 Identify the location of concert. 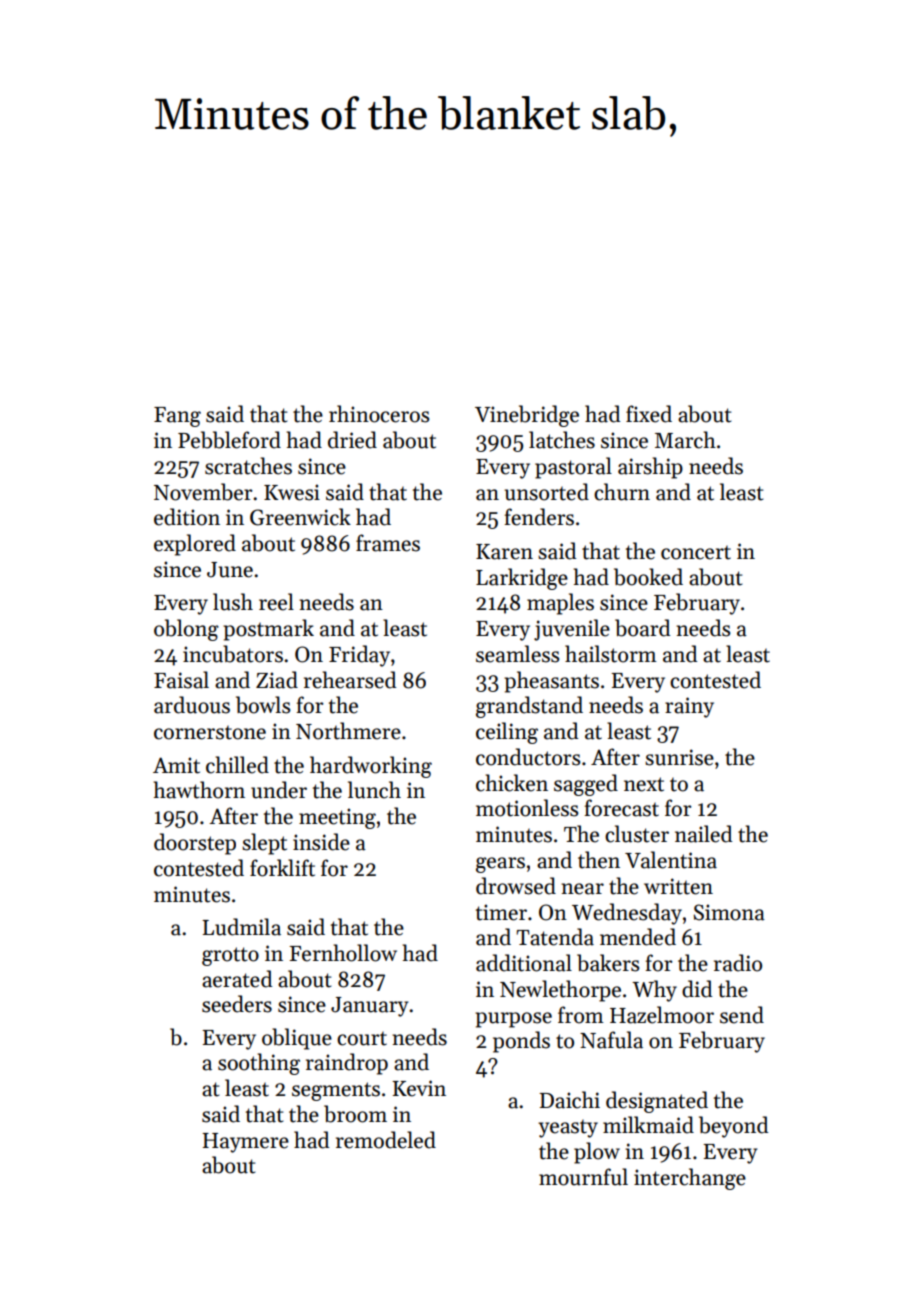
(696, 553).
